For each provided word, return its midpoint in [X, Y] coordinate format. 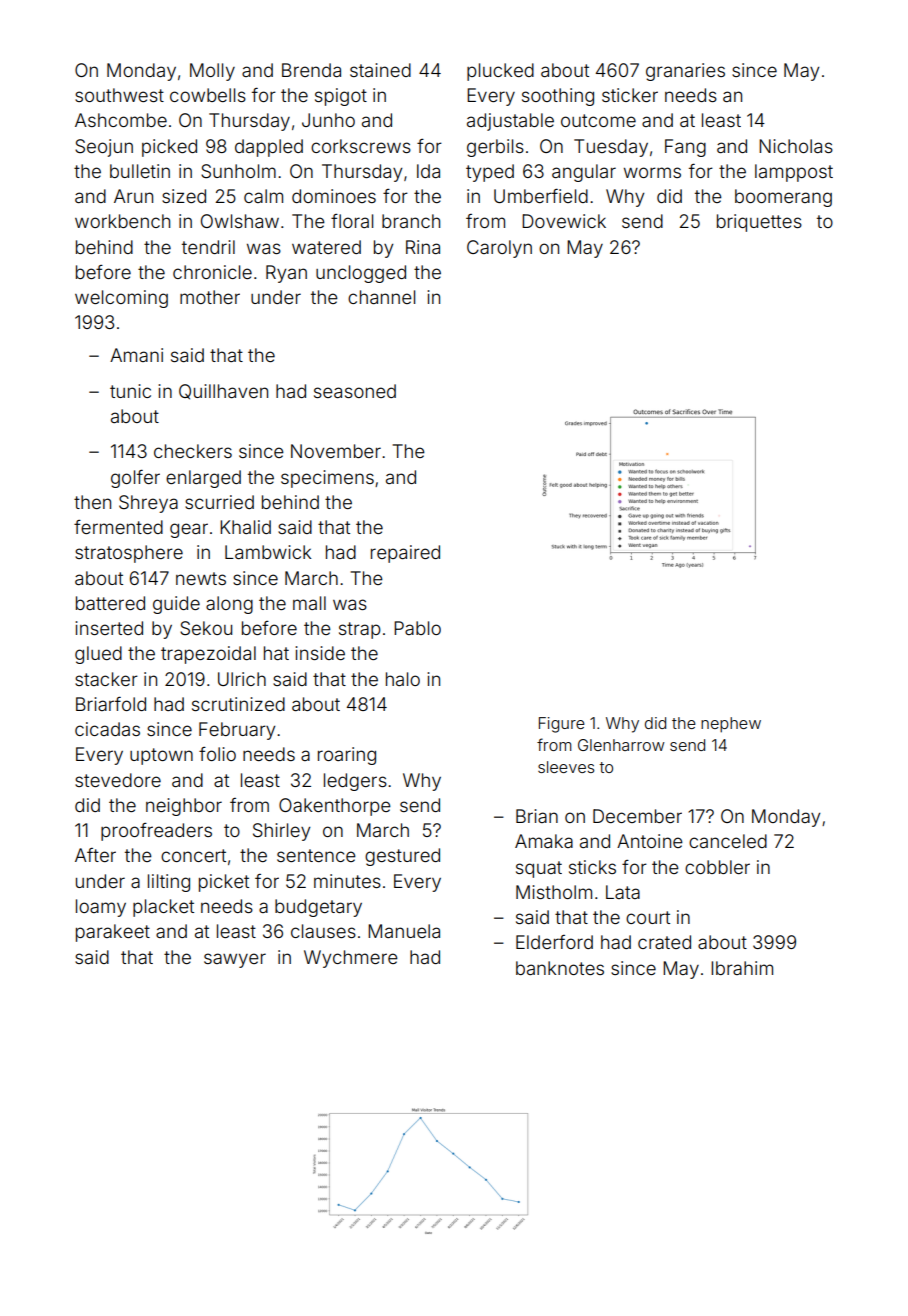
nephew [731, 725]
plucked [500, 72]
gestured [402, 857]
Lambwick [268, 552]
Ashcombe [121, 120]
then [92, 502]
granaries [685, 72]
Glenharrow [621, 745]
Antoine [650, 841]
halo [403, 679]
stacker [106, 679]
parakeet [113, 933]
